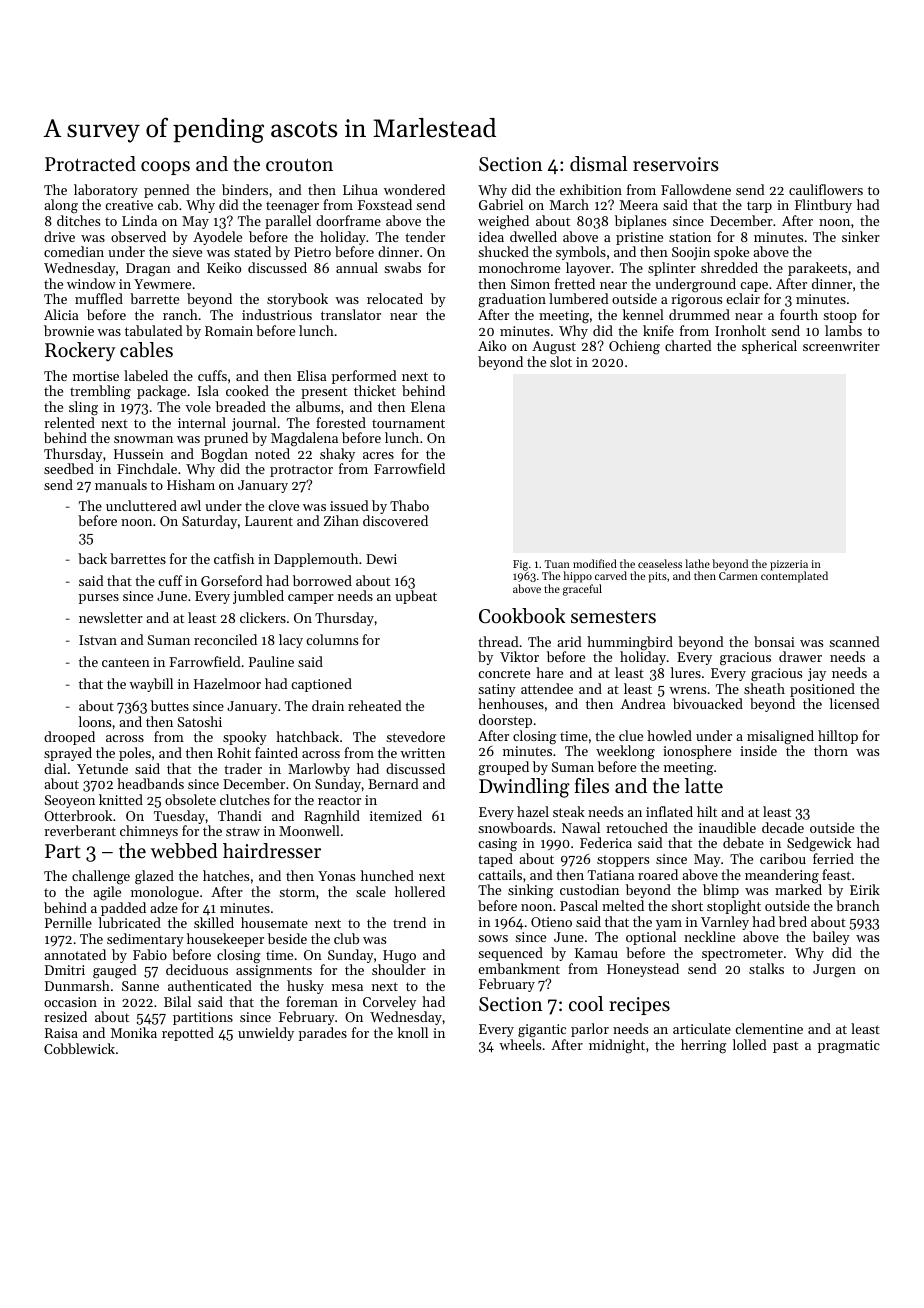  I want to click on bonsai, so click(774, 641).
